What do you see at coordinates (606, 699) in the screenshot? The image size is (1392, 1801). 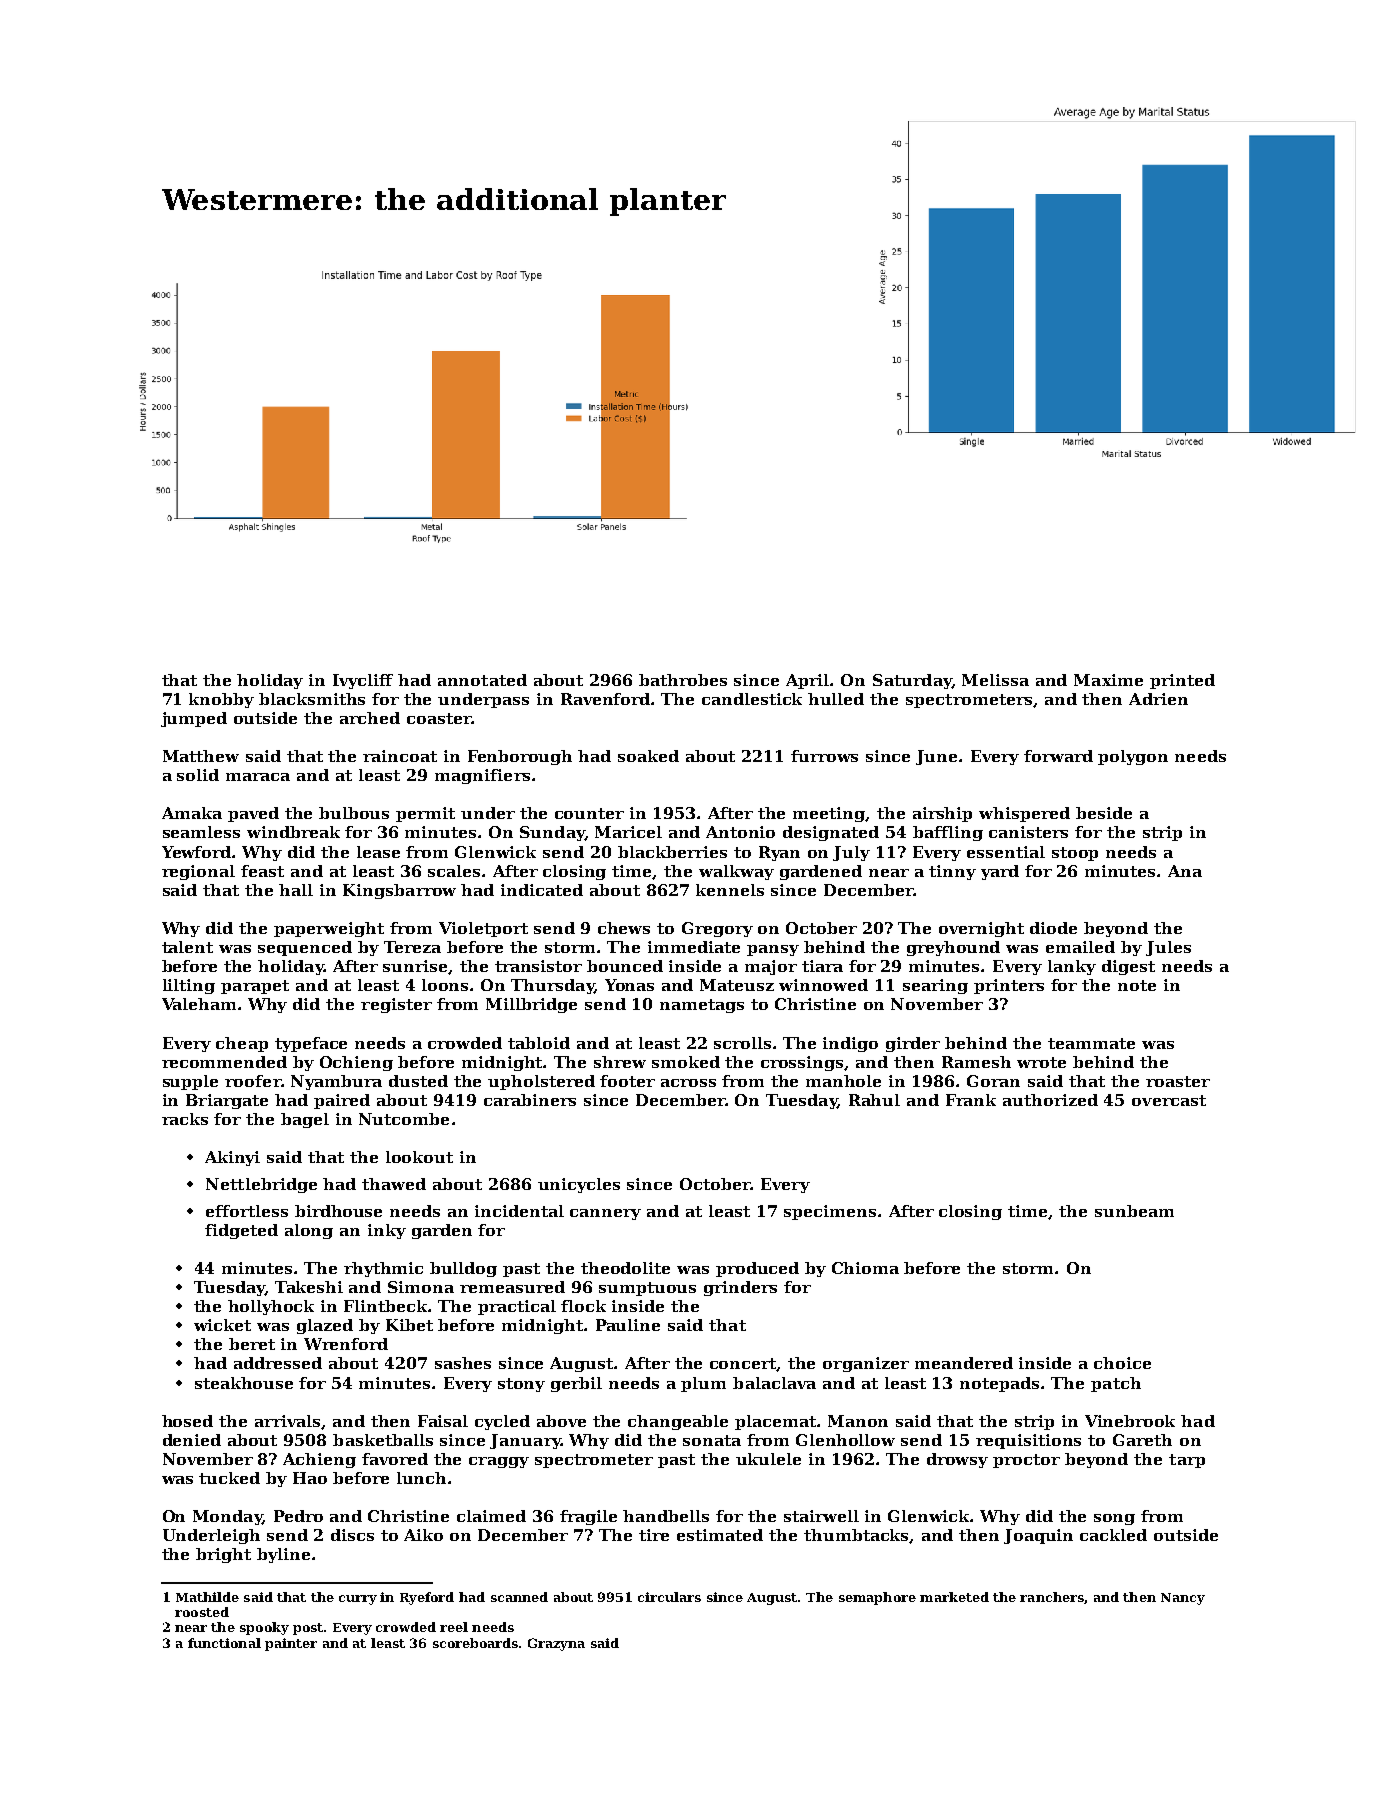 I see `Ravenford` at bounding box center [606, 699].
